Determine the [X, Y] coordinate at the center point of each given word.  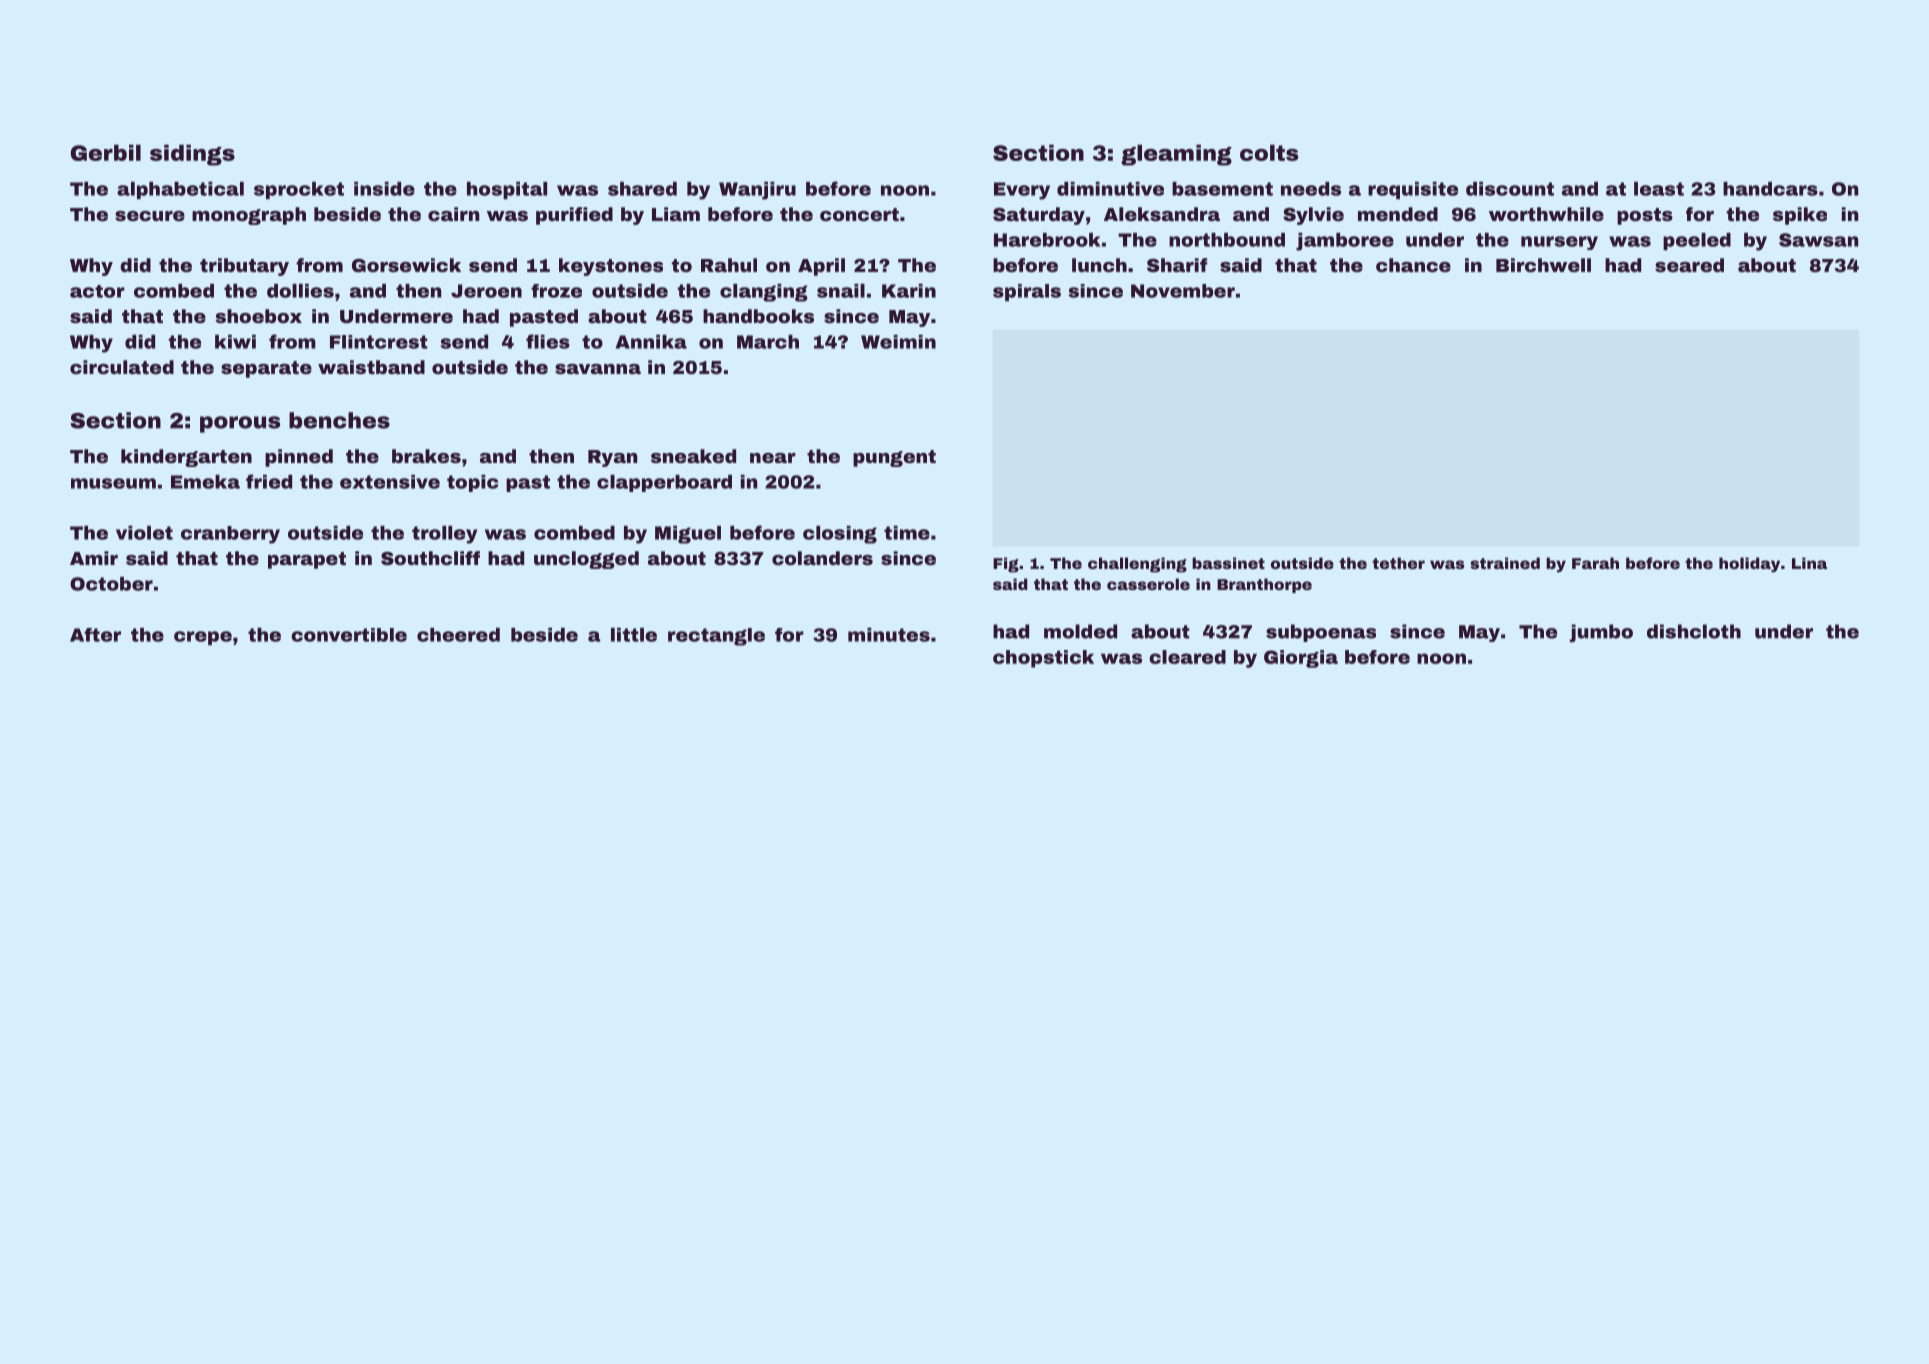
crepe [203, 638]
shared [642, 189]
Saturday [1039, 216]
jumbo [1601, 633]
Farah [1595, 563]
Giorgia [1301, 659]
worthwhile [1546, 214]
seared [1689, 265]
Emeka [205, 482]
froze [556, 291]
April [821, 267]
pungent [894, 458]
